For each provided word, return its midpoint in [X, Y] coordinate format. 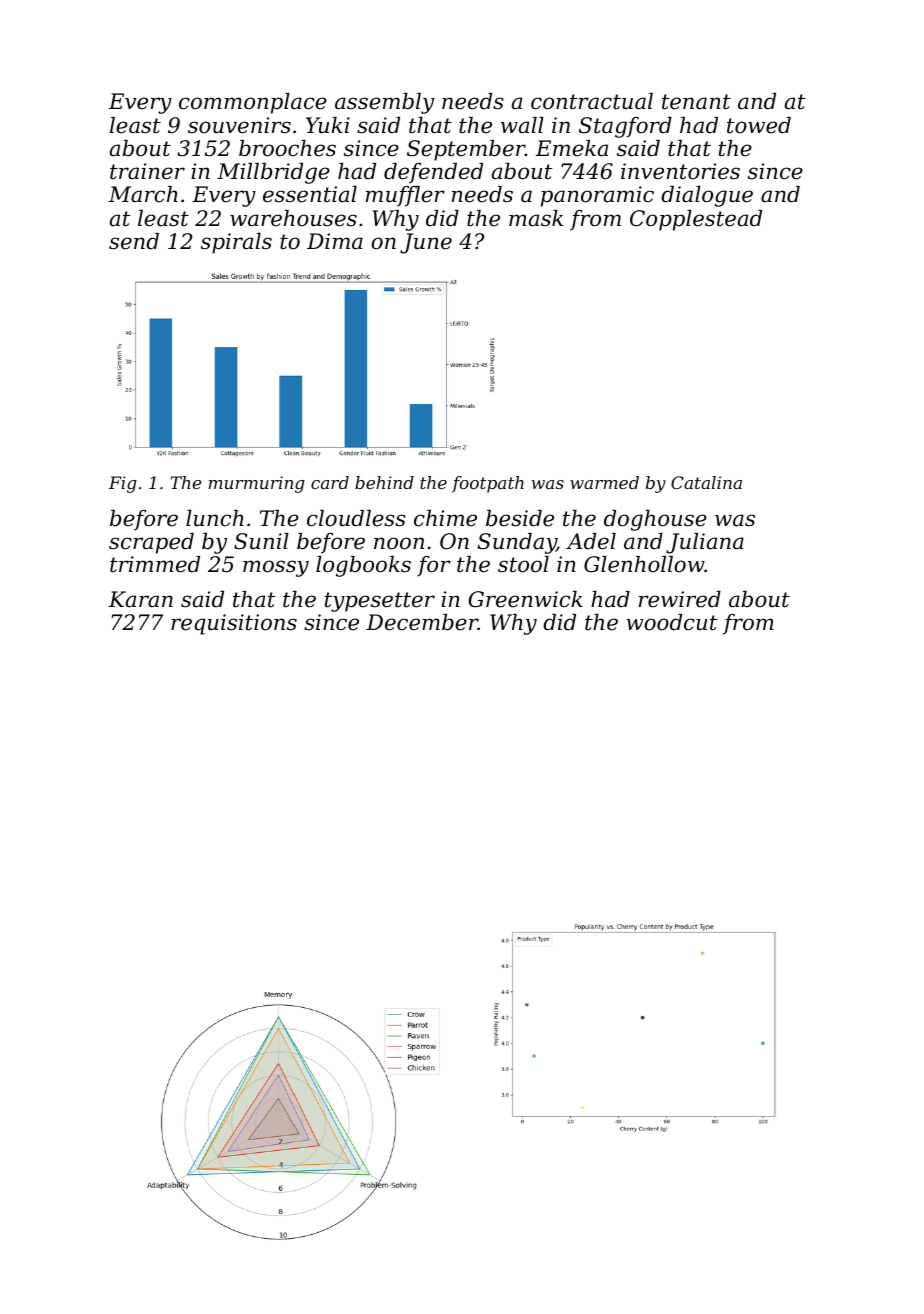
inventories [680, 171]
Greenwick [526, 599]
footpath [488, 484]
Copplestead [696, 220]
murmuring [257, 484]
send [134, 241]
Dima [335, 241]
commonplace [253, 103]
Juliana [705, 543]
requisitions [234, 624]
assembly [384, 103]
